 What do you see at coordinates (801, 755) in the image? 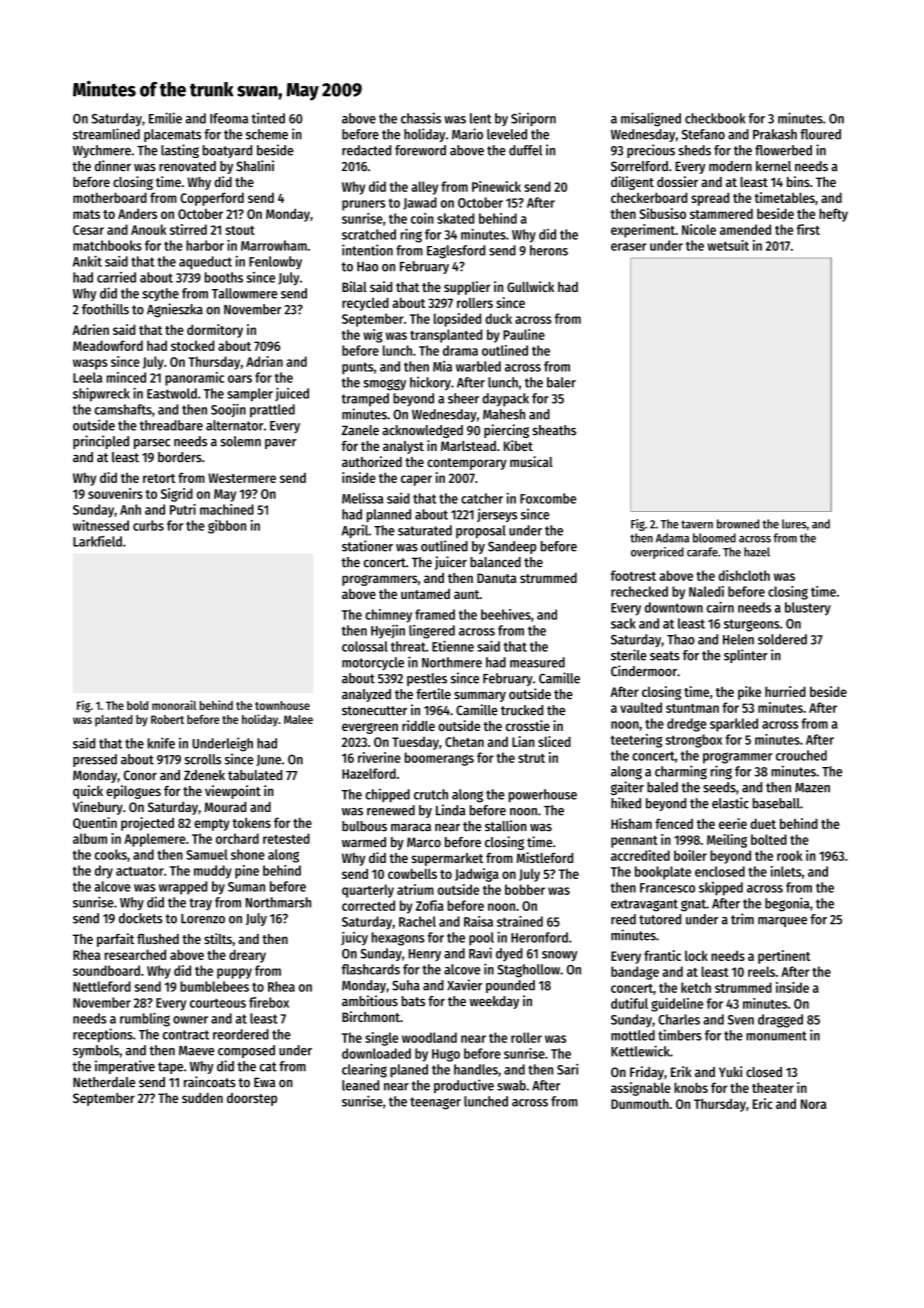
I see `crouched` at bounding box center [801, 755].
